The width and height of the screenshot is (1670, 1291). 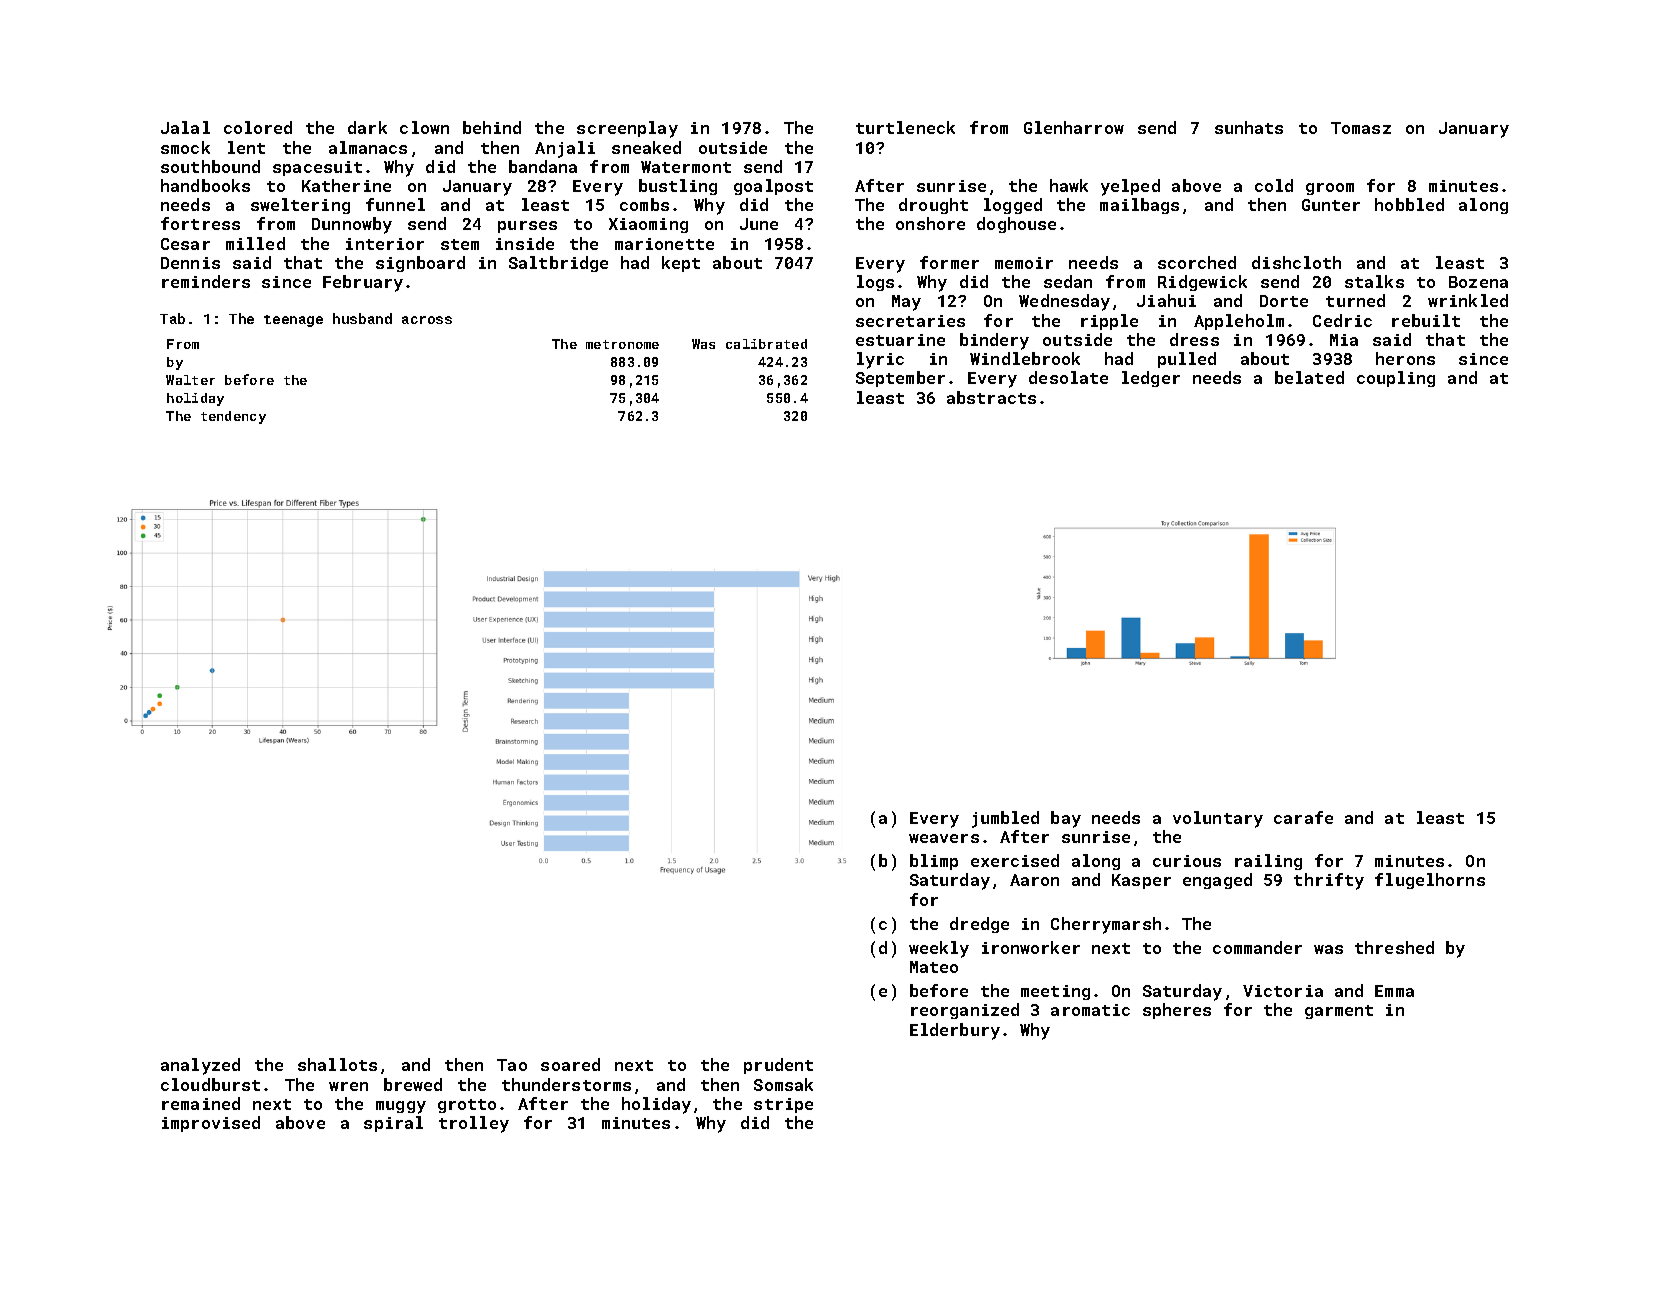 What do you see at coordinates (492, 127) in the screenshot?
I see `behind` at bounding box center [492, 127].
